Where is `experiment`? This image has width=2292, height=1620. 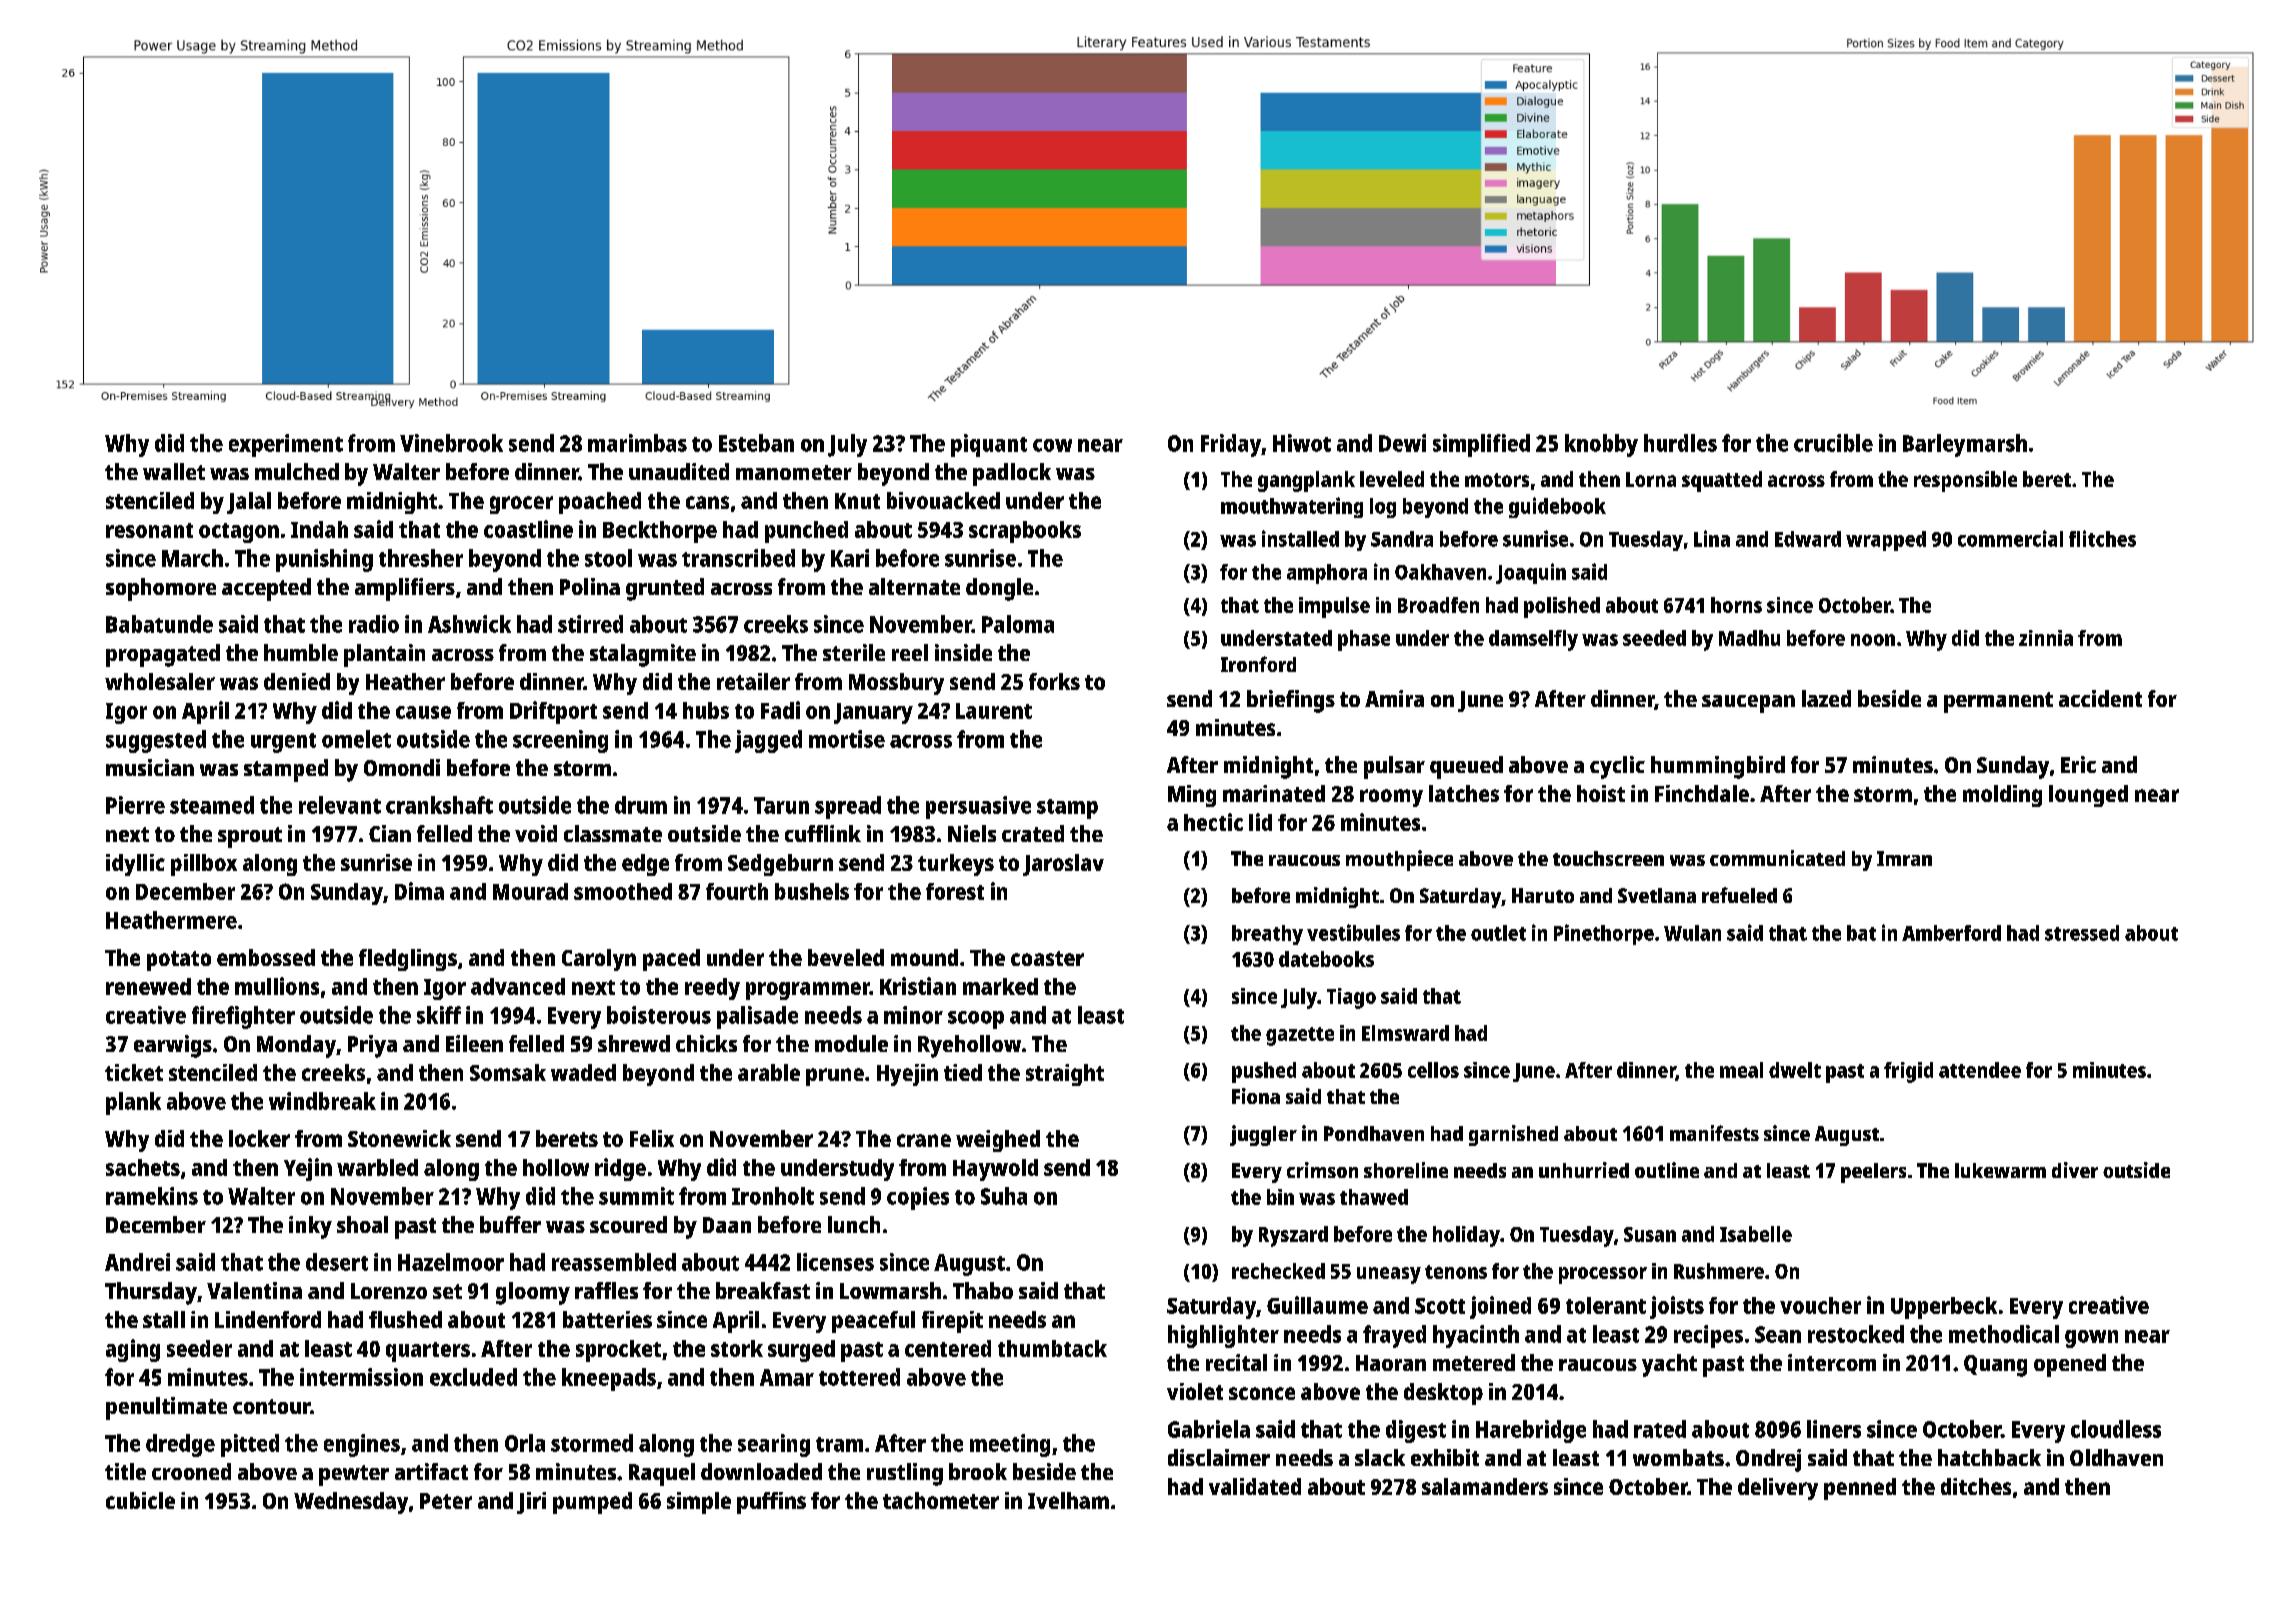 experiment is located at coordinates (286, 445).
